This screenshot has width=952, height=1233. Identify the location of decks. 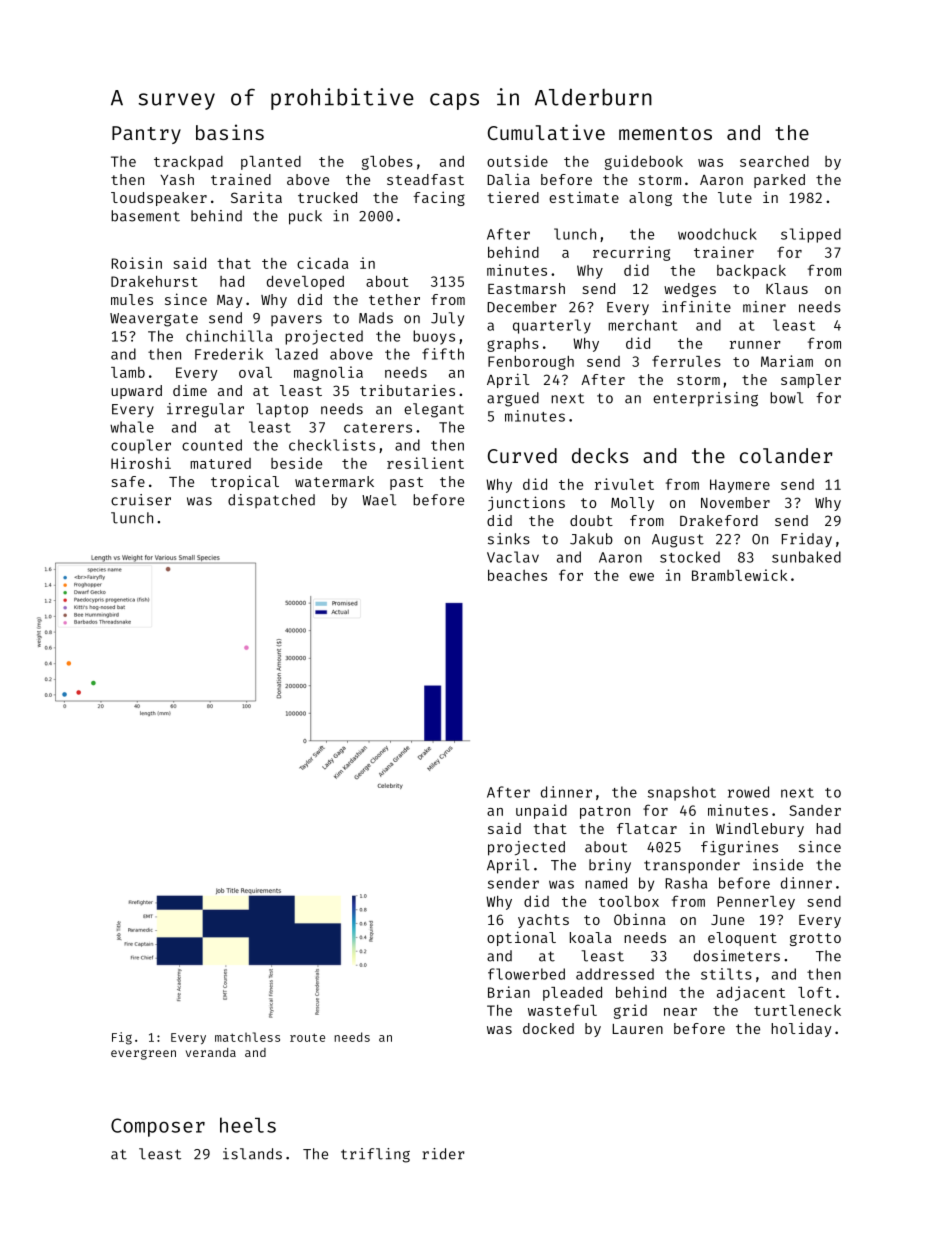
(600, 455).
